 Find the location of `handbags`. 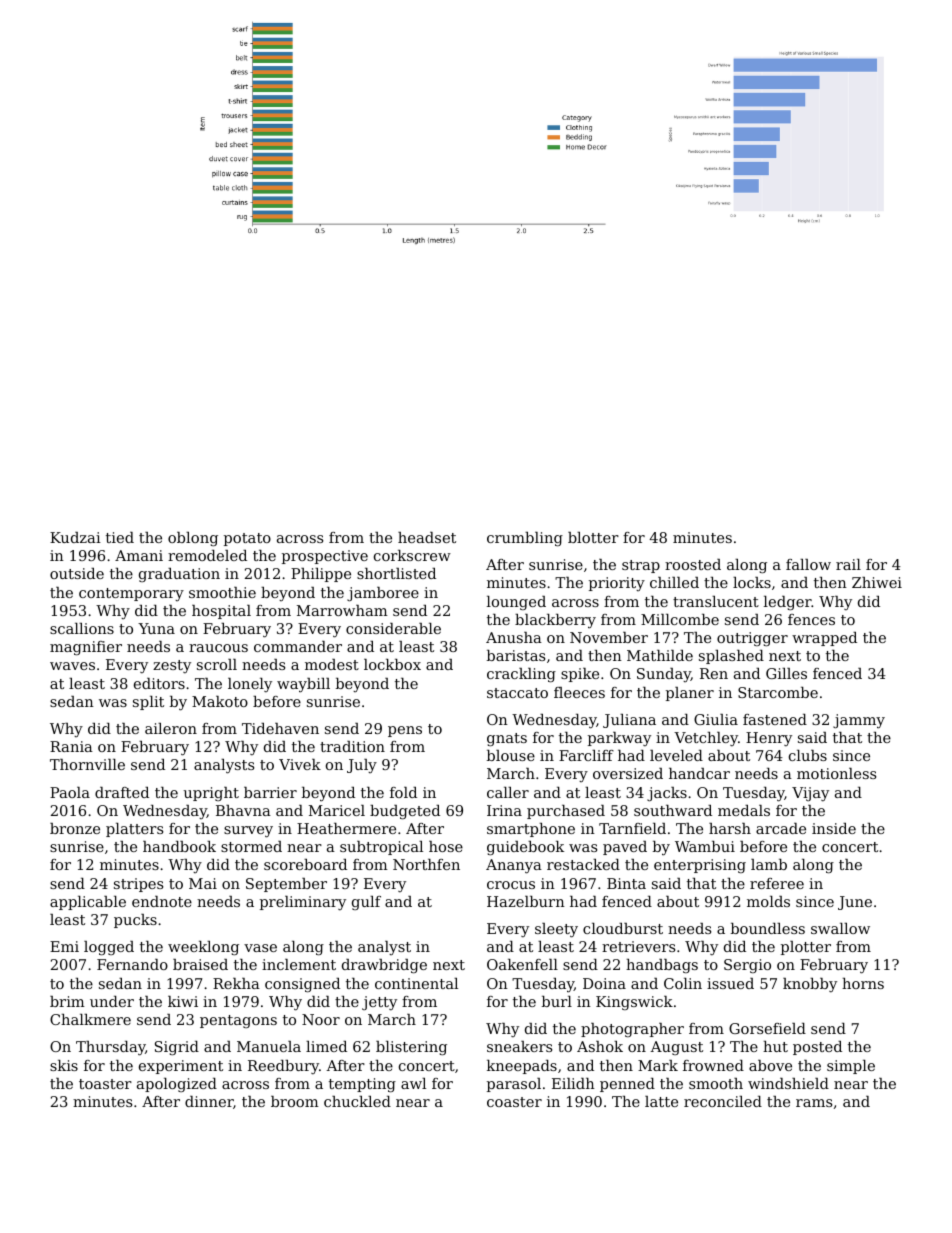

handbags is located at coordinates (662, 966).
